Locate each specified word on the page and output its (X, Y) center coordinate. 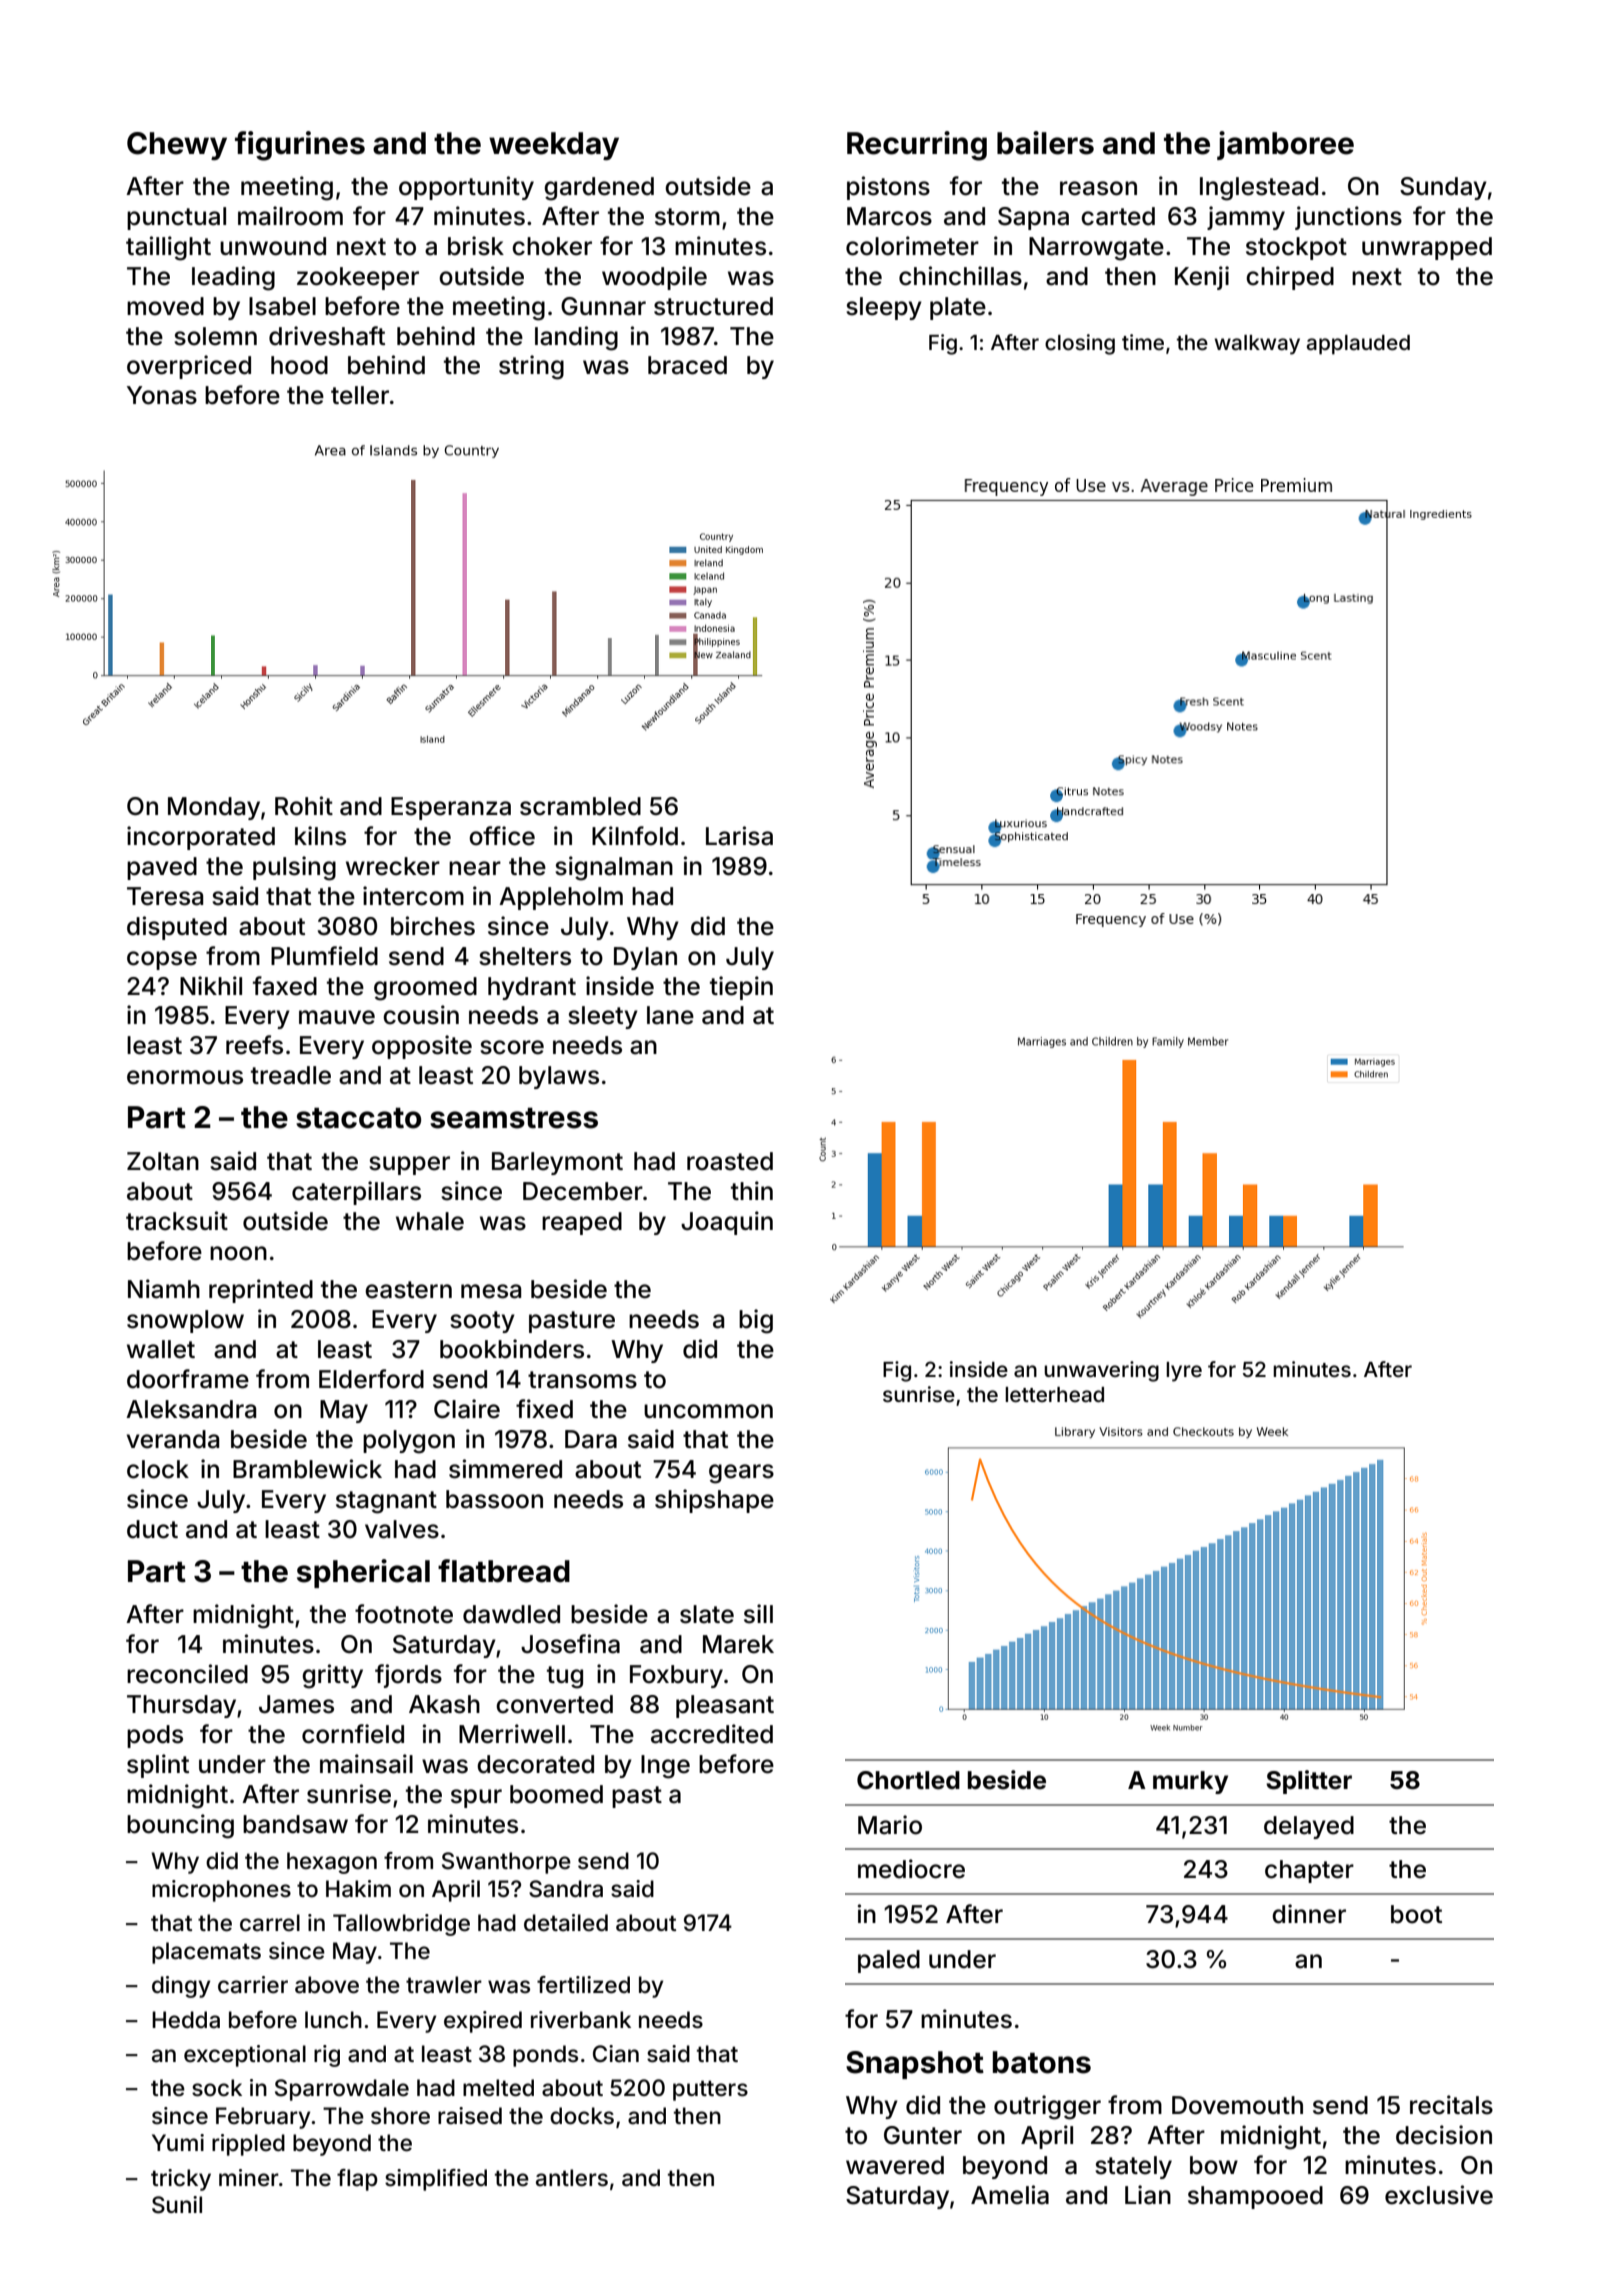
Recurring (917, 146)
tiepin (741, 988)
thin (752, 1190)
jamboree (1285, 145)
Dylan (645, 958)
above (327, 1985)
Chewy (177, 146)
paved (162, 868)
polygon (409, 1442)
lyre (1184, 1372)
